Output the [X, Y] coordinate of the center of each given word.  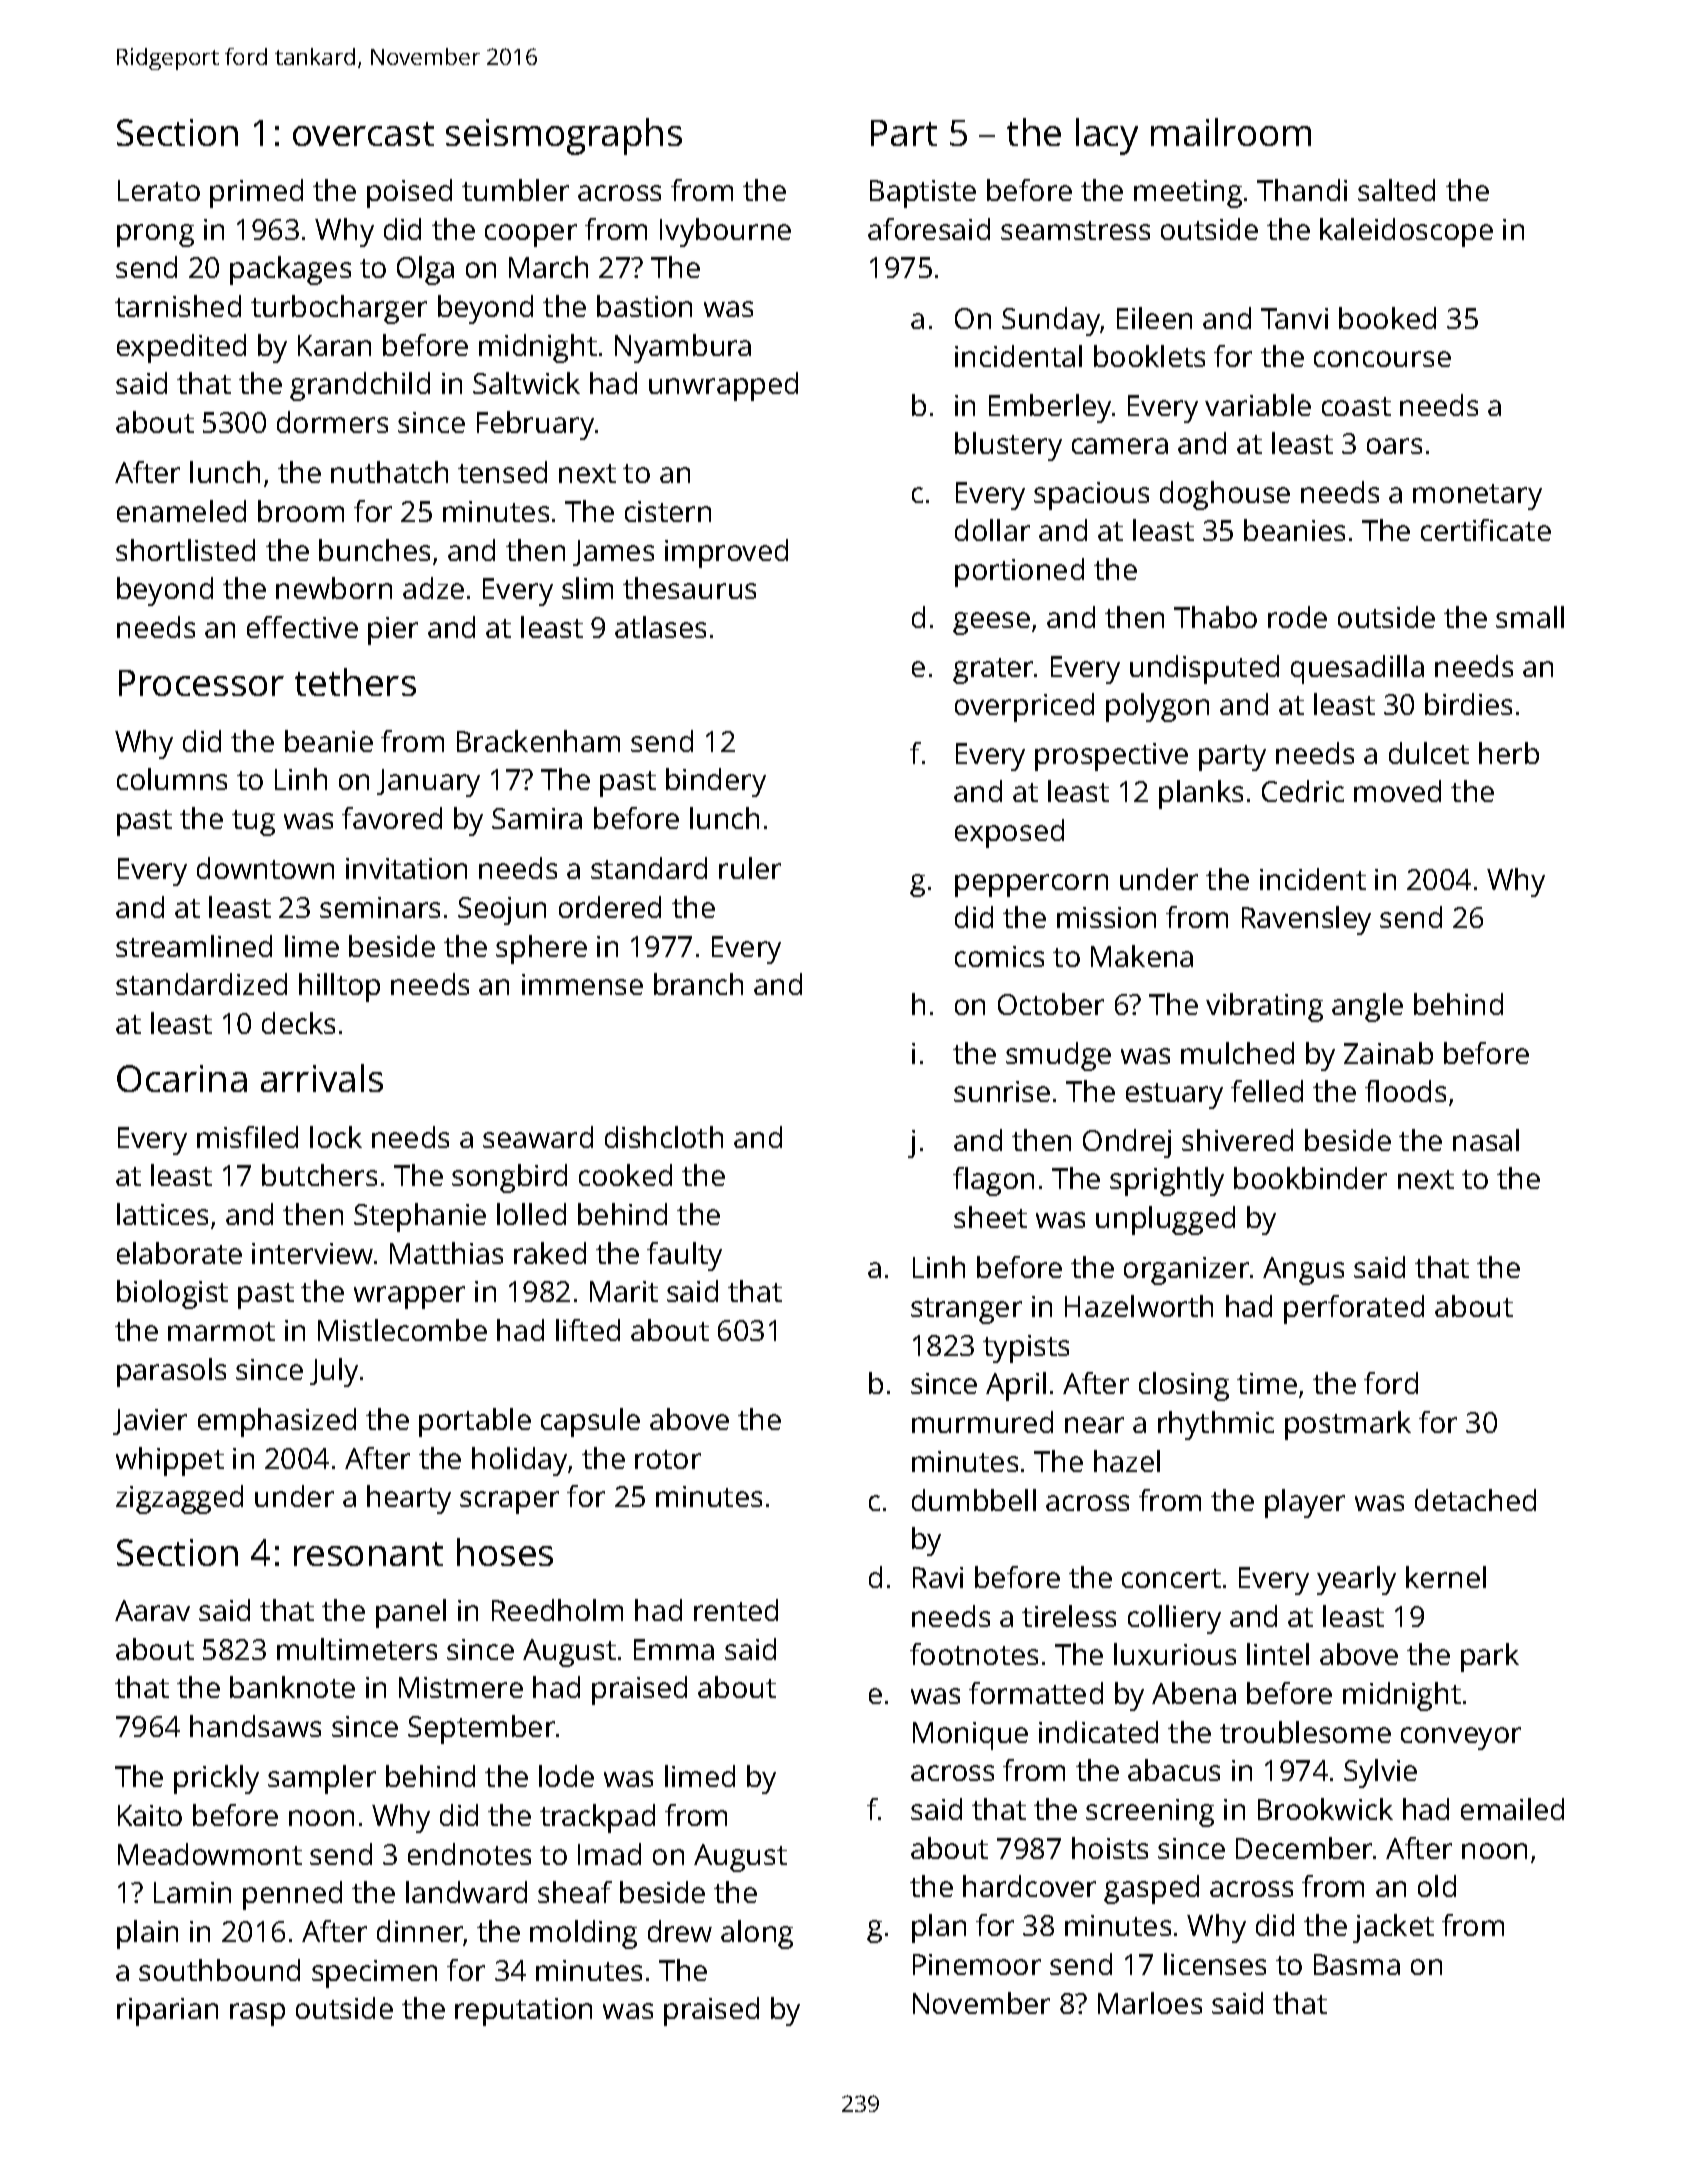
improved [726, 553]
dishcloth [664, 1137]
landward [466, 1892]
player [1305, 1503]
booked [1387, 318]
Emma [674, 1649]
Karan [334, 345]
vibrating [1264, 1007]
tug [253, 823]
